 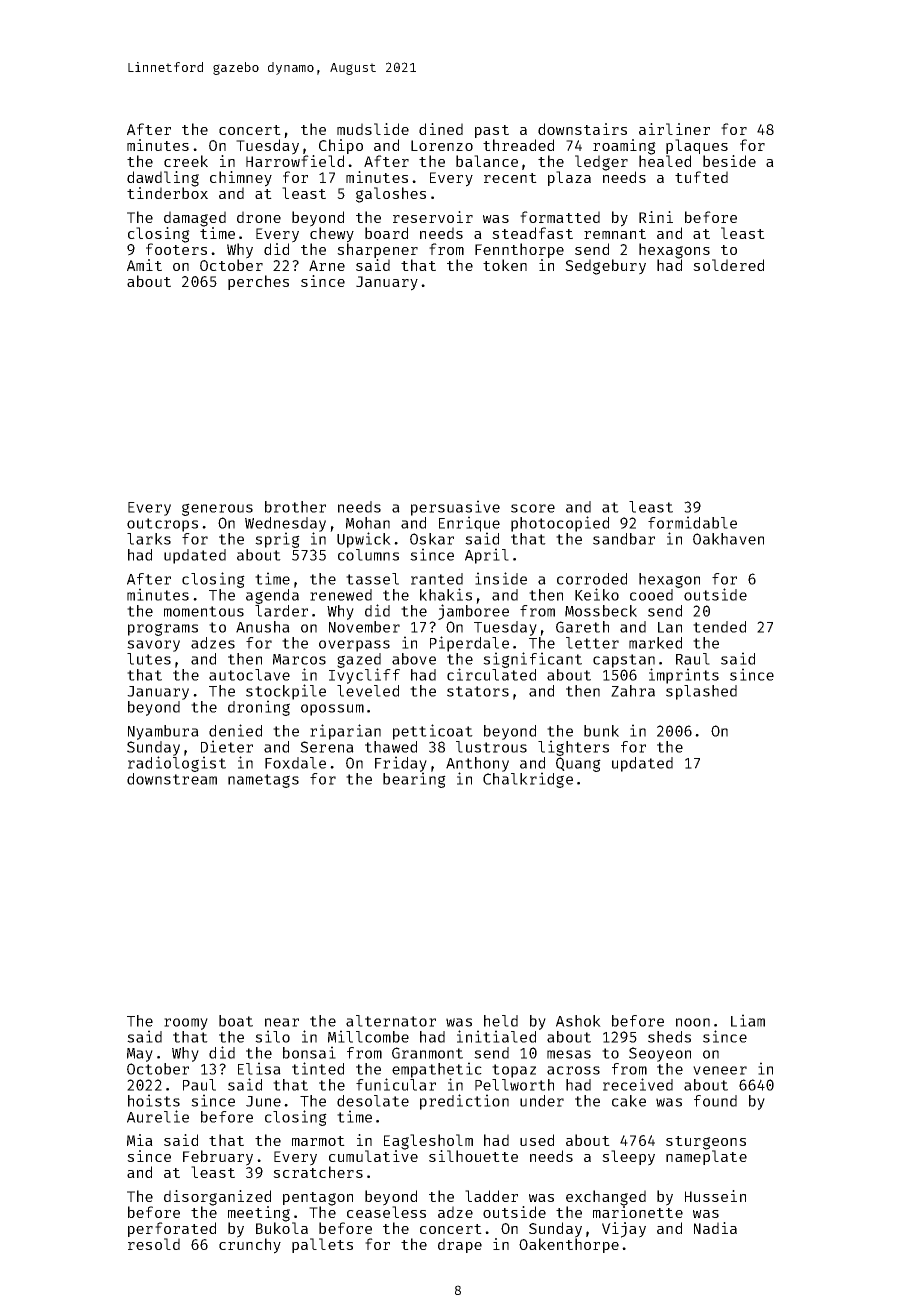 I want to click on beside, so click(x=729, y=161).
